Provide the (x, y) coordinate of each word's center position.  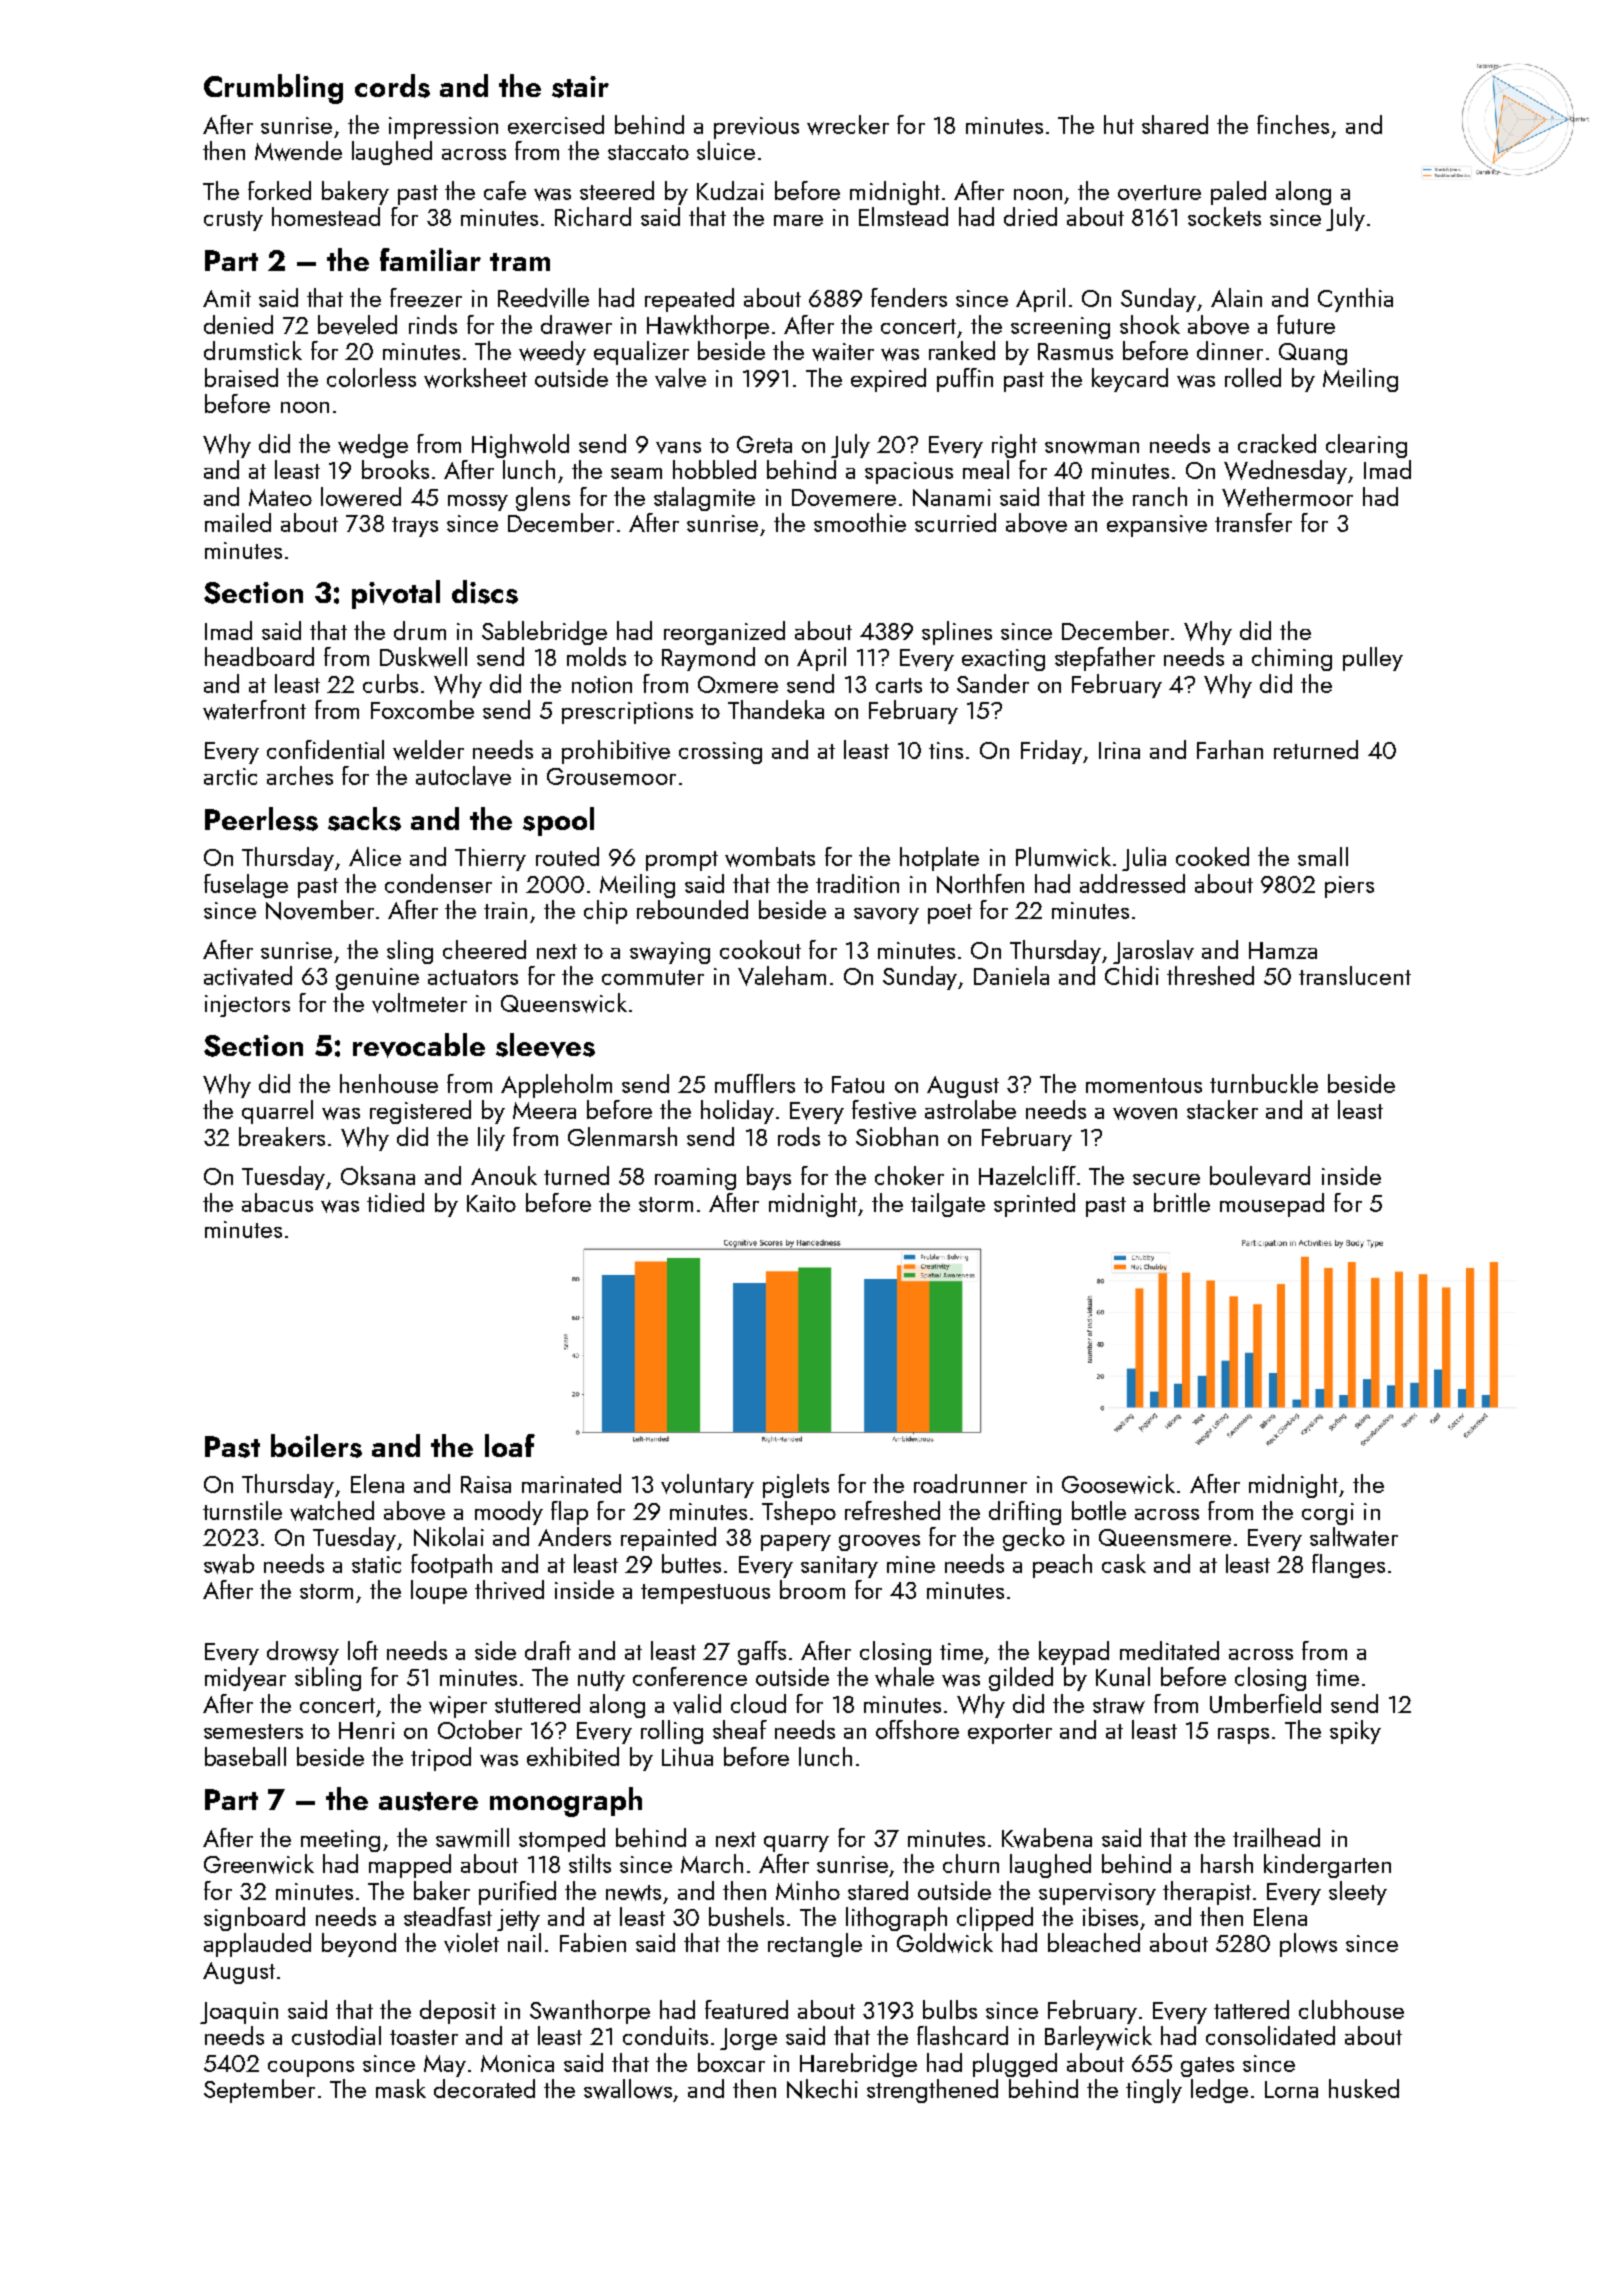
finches (1293, 124)
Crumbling (273, 89)
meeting (340, 1841)
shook (1150, 324)
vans (678, 448)
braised (241, 377)
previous (756, 128)
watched (332, 1511)
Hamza (1283, 950)
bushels (746, 1916)
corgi (1328, 1514)
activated (248, 976)
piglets (796, 1486)
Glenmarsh (622, 1136)
